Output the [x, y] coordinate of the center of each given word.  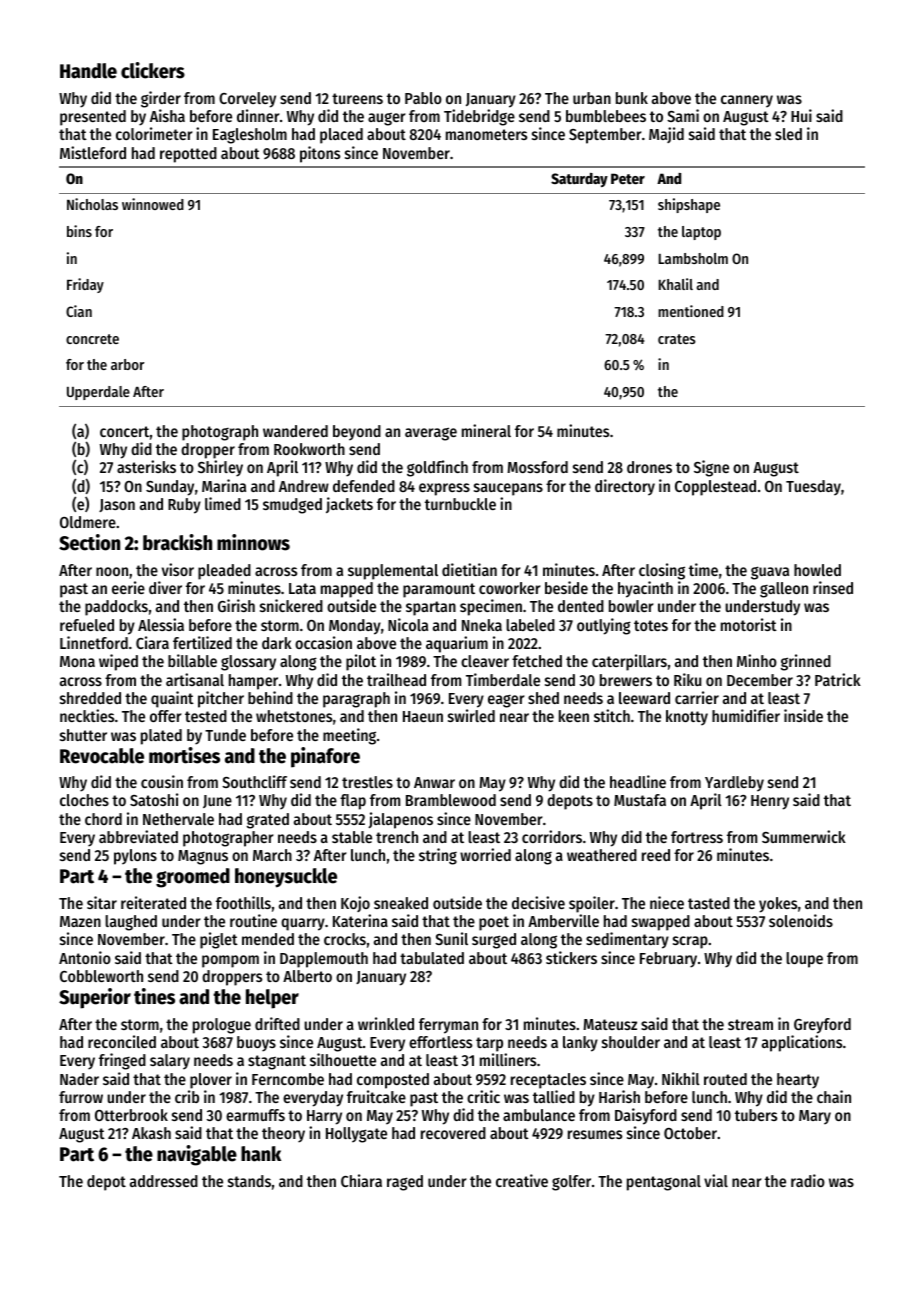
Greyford [822, 1026]
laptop [701, 233]
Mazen [80, 921]
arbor [127, 364]
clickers [153, 70]
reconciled [122, 1041]
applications [802, 1043]
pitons [320, 154]
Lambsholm [693, 258]
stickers [571, 957]
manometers [486, 134]
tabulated [432, 958]
